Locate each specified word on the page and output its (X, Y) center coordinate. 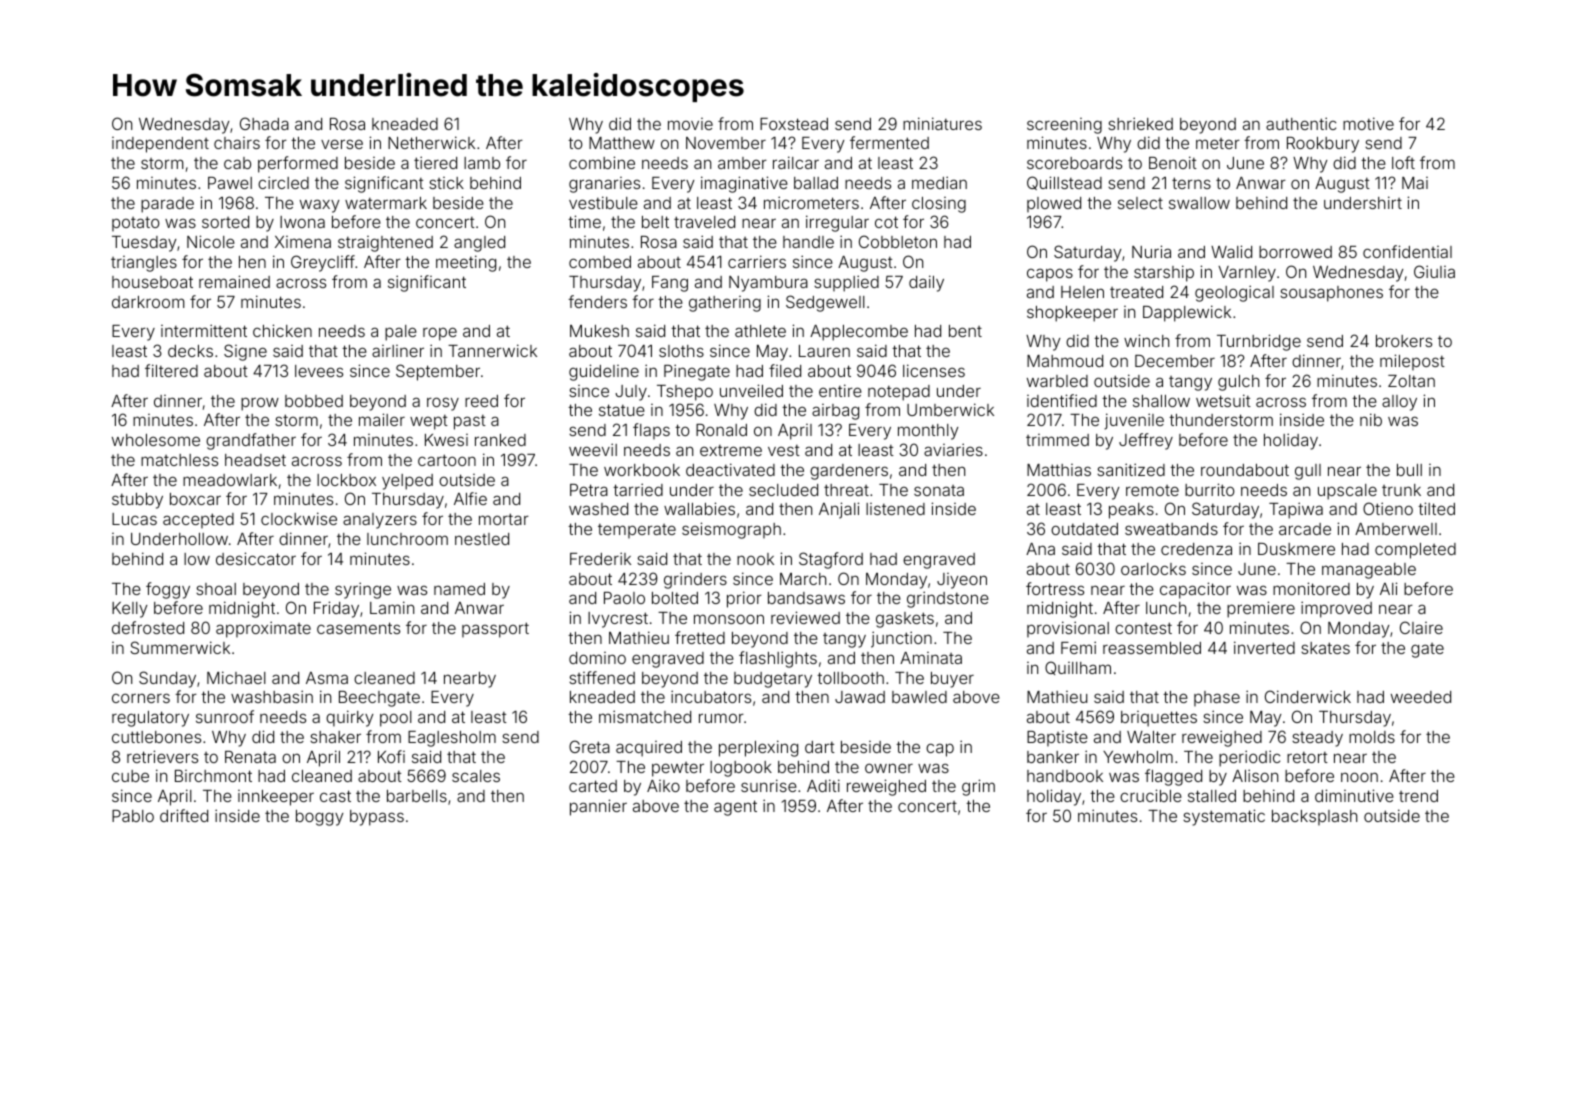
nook (755, 559)
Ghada (264, 123)
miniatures (942, 123)
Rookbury (1323, 145)
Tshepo (685, 393)
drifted (184, 815)
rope (440, 334)
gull (1308, 472)
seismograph (731, 530)
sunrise (769, 785)
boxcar (195, 499)
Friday (336, 609)
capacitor (1195, 590)
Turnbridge (1259, 342)
